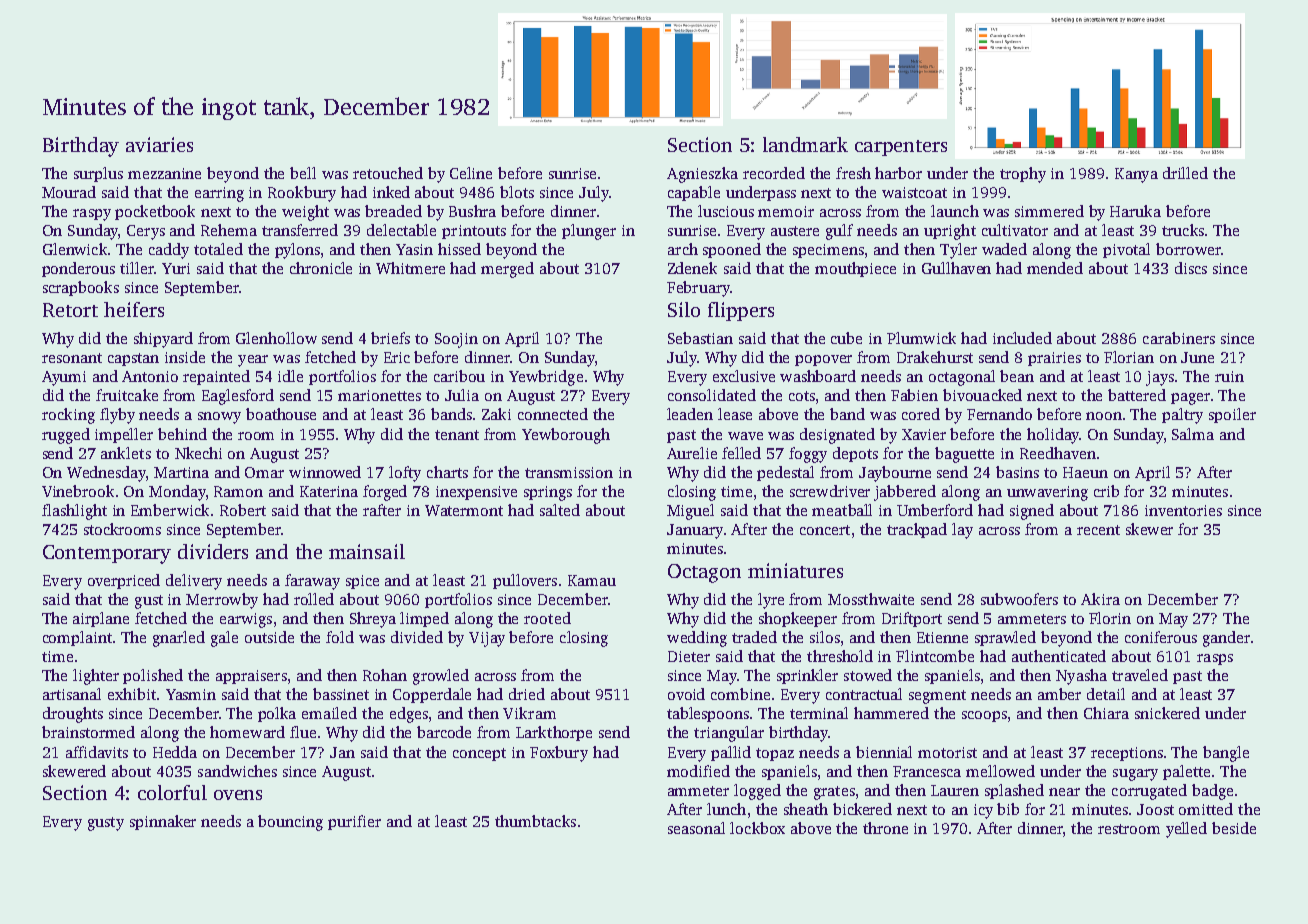 Image resolution: width=1308 pixels, height=924 pixels. Describe the element at coordinates (163, 822) in the document. I see `spinnaker` at that location.
